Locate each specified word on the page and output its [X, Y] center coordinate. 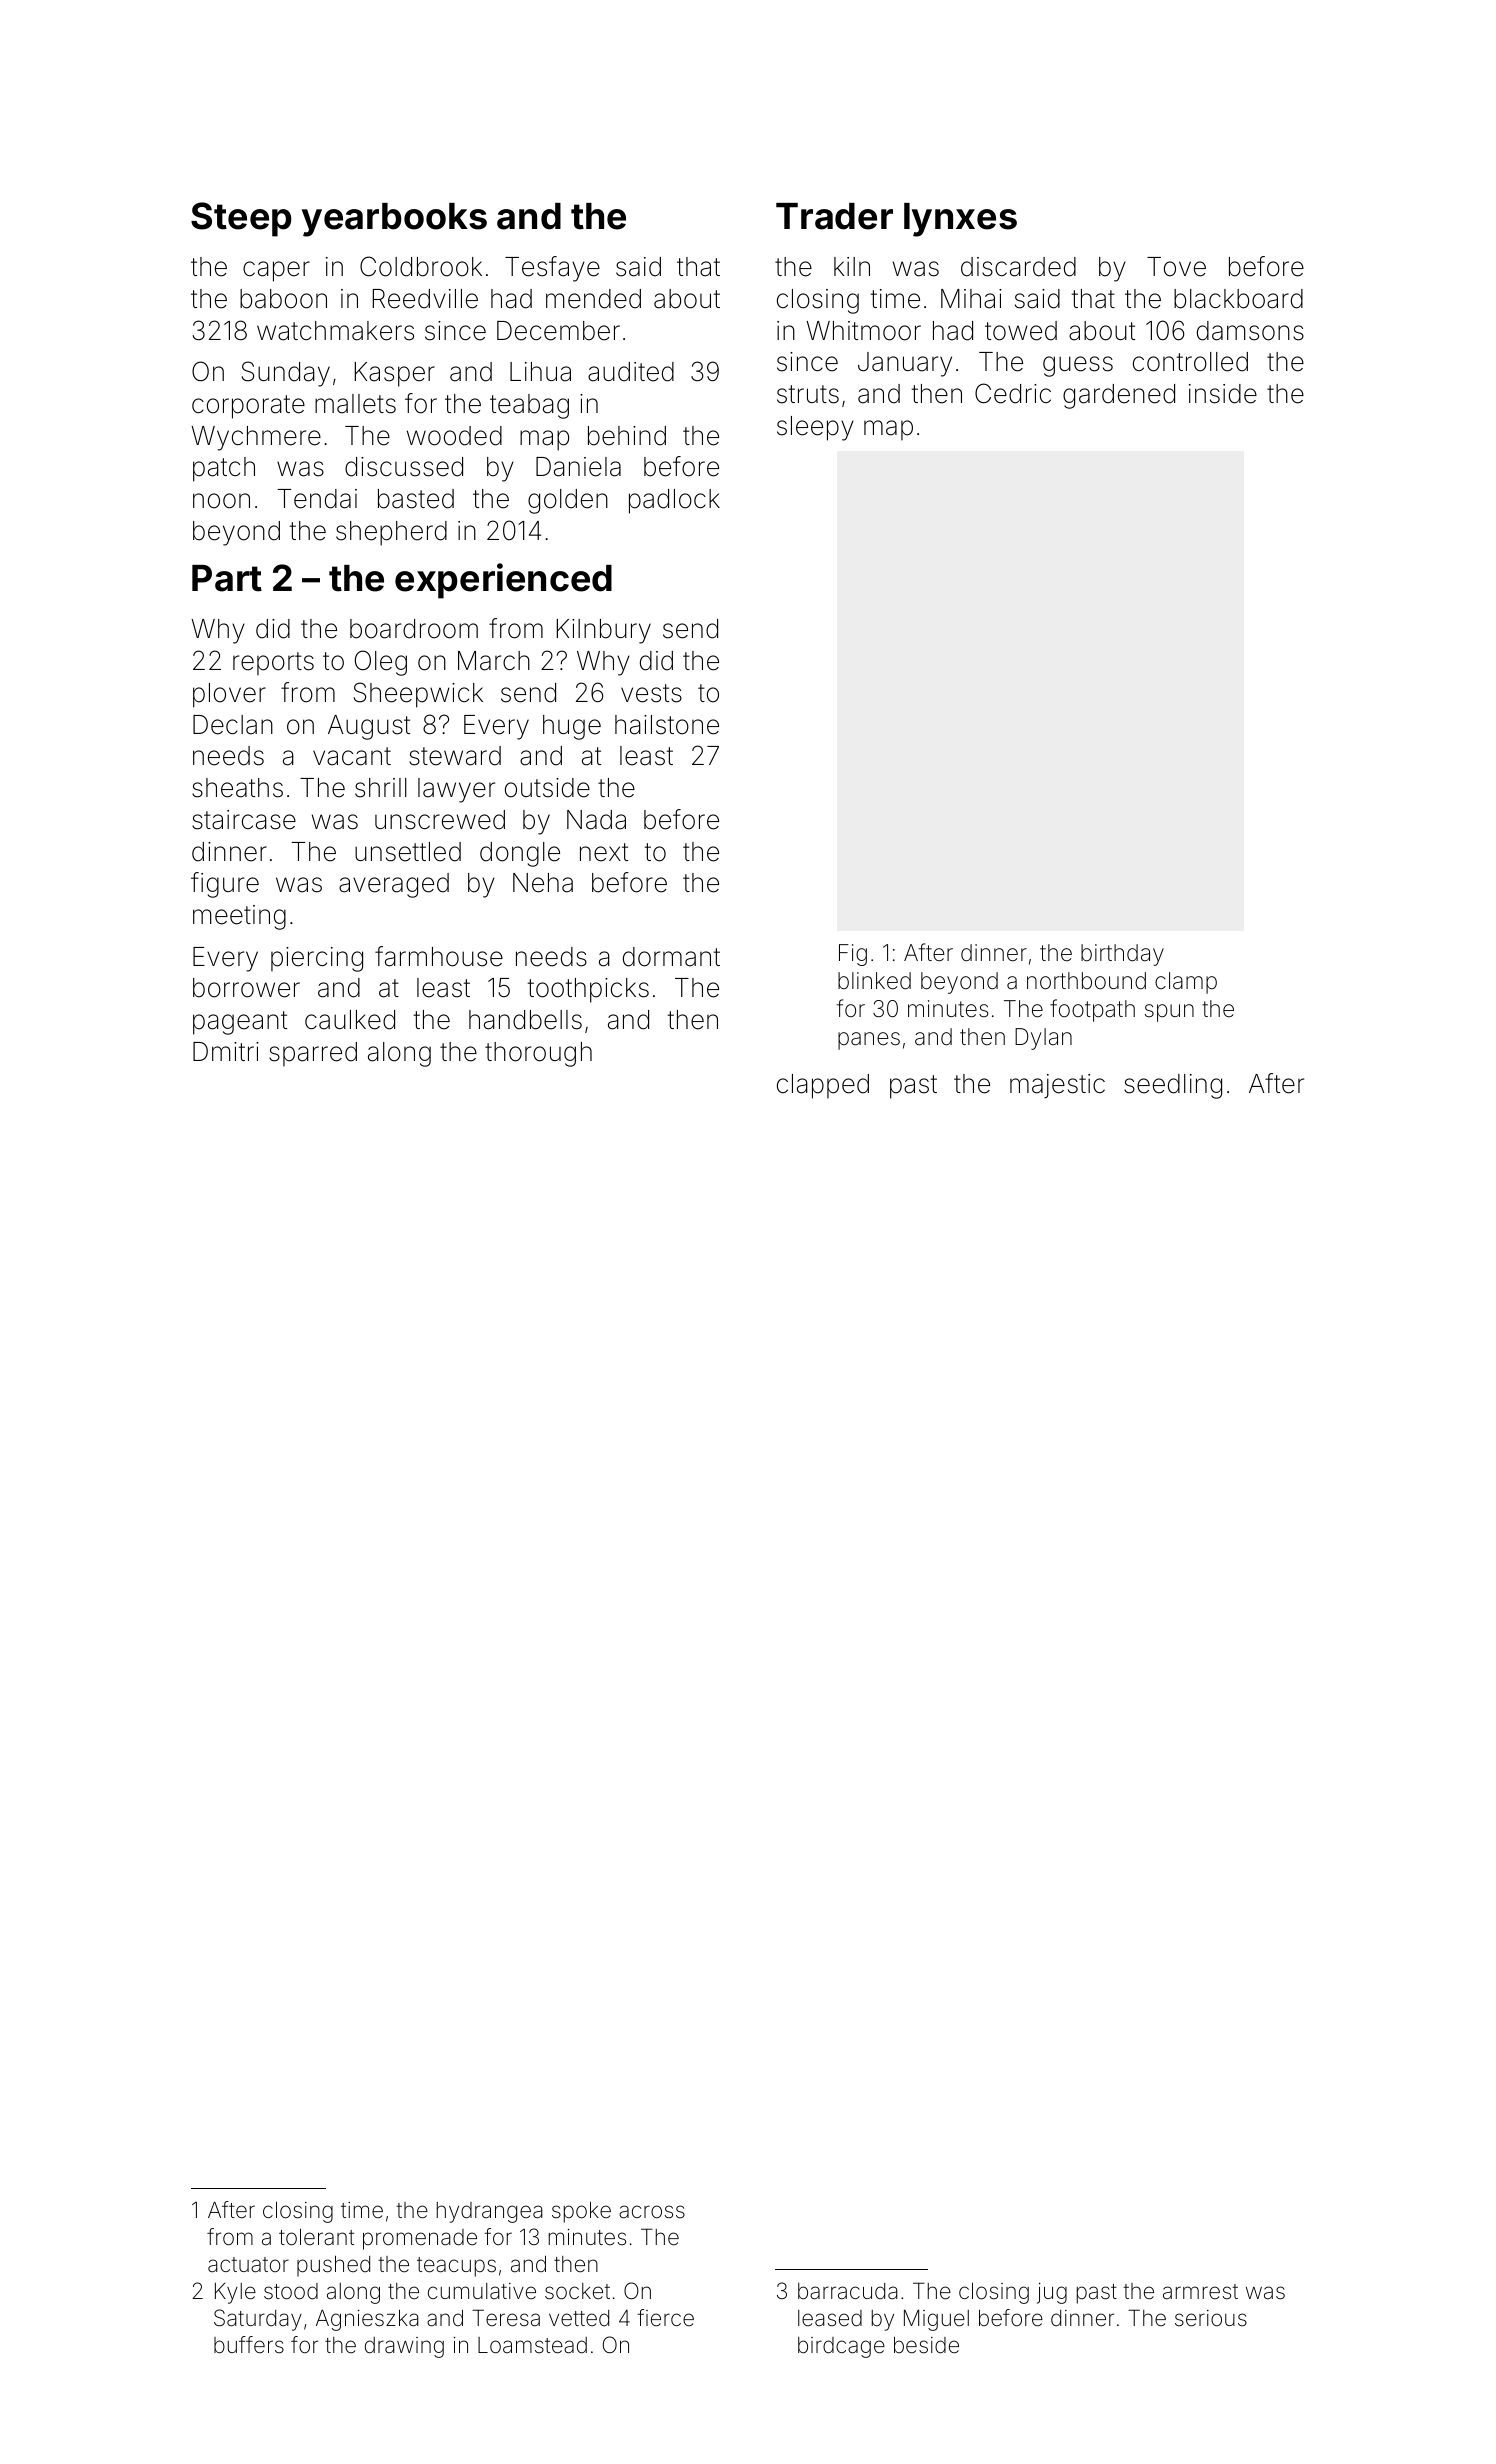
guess [1078, 366]
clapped [823, 1086]
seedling [1173, 1086]
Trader [834, 216]
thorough [538, 1054]
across [652, 2212]
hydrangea [490, 2212]
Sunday [286, 374]
